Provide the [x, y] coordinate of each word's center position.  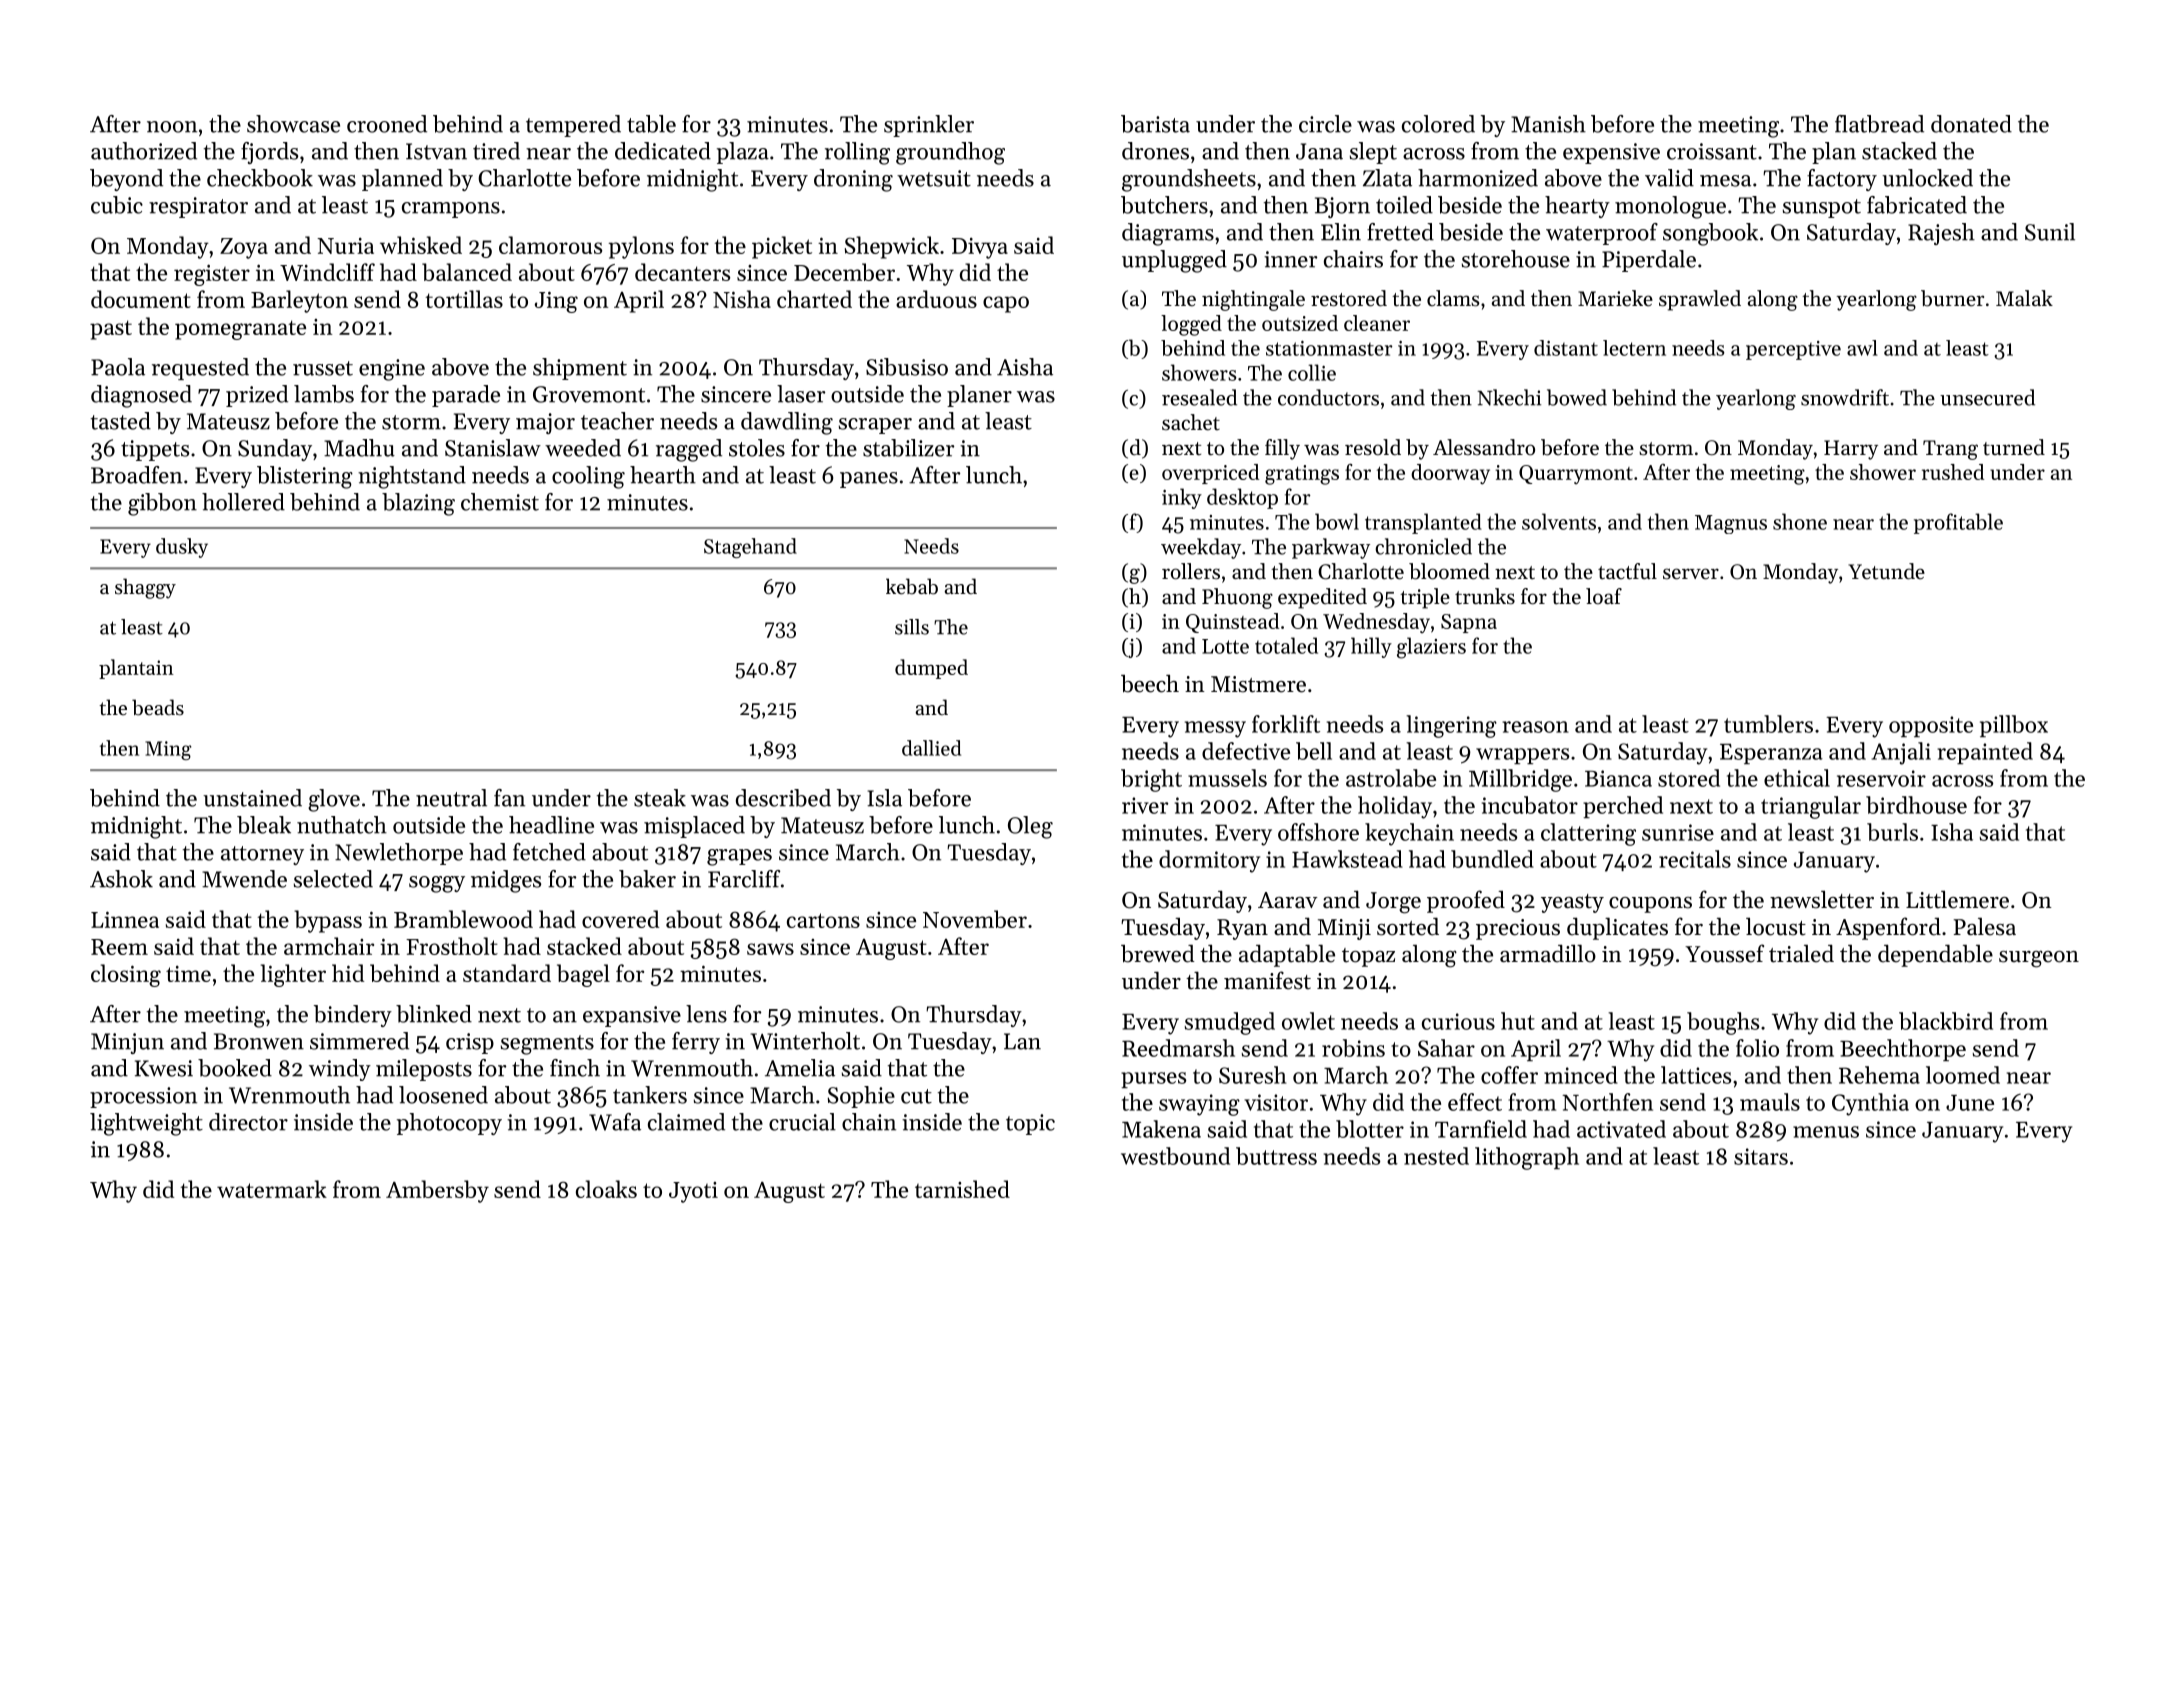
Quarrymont [1576, 474]
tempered [573, 126]
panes [869, 480]
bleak [264, 825]
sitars [1761, 1156]
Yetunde [1886, 571]
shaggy [145, 588]
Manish [1548, 124]
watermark [272, 1189]
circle [1325, 124]
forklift [1286, 724]
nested [1436, 1156]
